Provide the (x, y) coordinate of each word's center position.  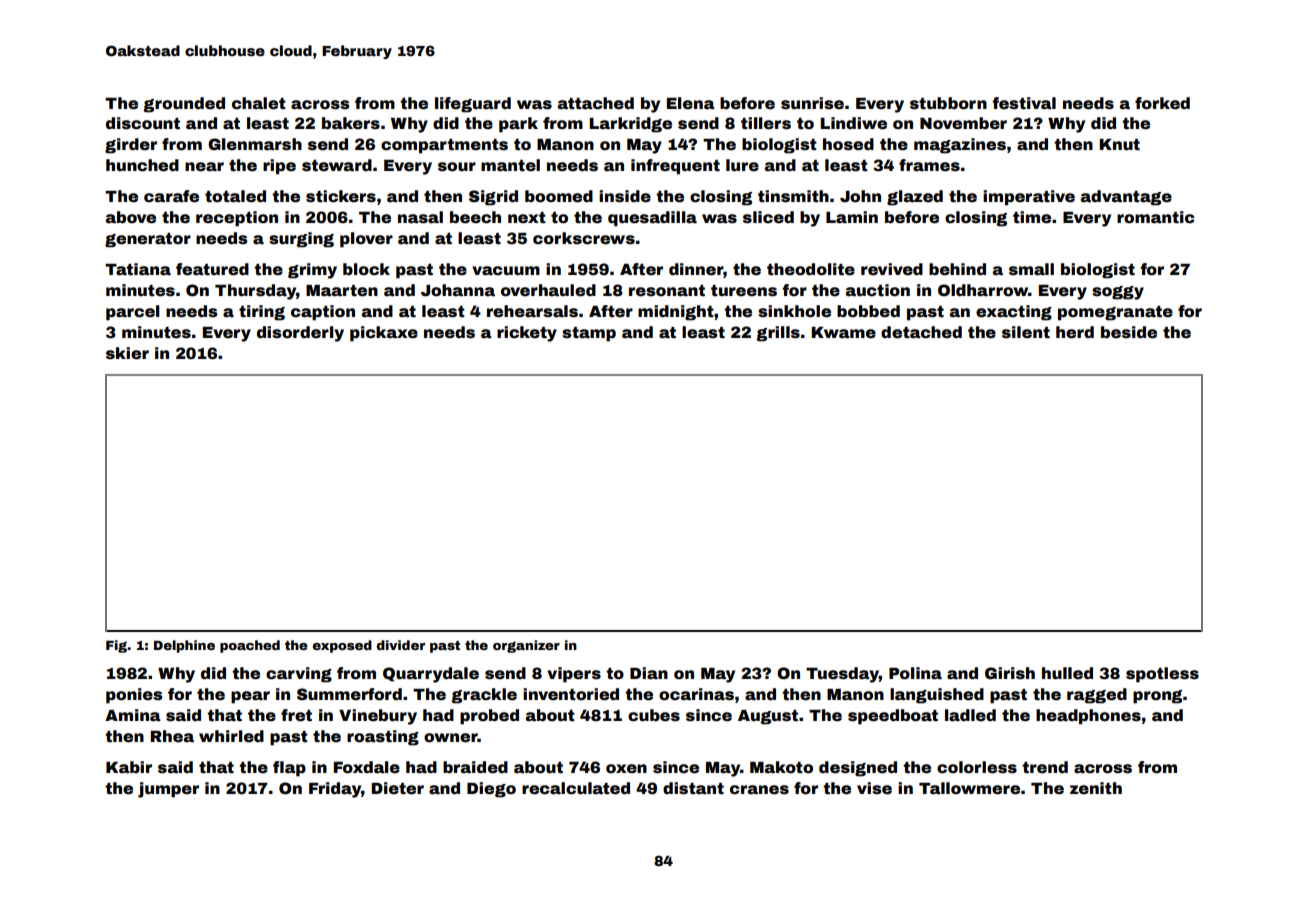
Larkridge (630, 125)
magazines (960, 146)
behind (957, 269)
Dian (649, 673)
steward (337, 165)
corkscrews (584, 238)
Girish (1010, 673)
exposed (342, 646)
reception (237, 219)
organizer (526, 646)
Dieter (397, 788)
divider (400, 645)
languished (937, 696)
